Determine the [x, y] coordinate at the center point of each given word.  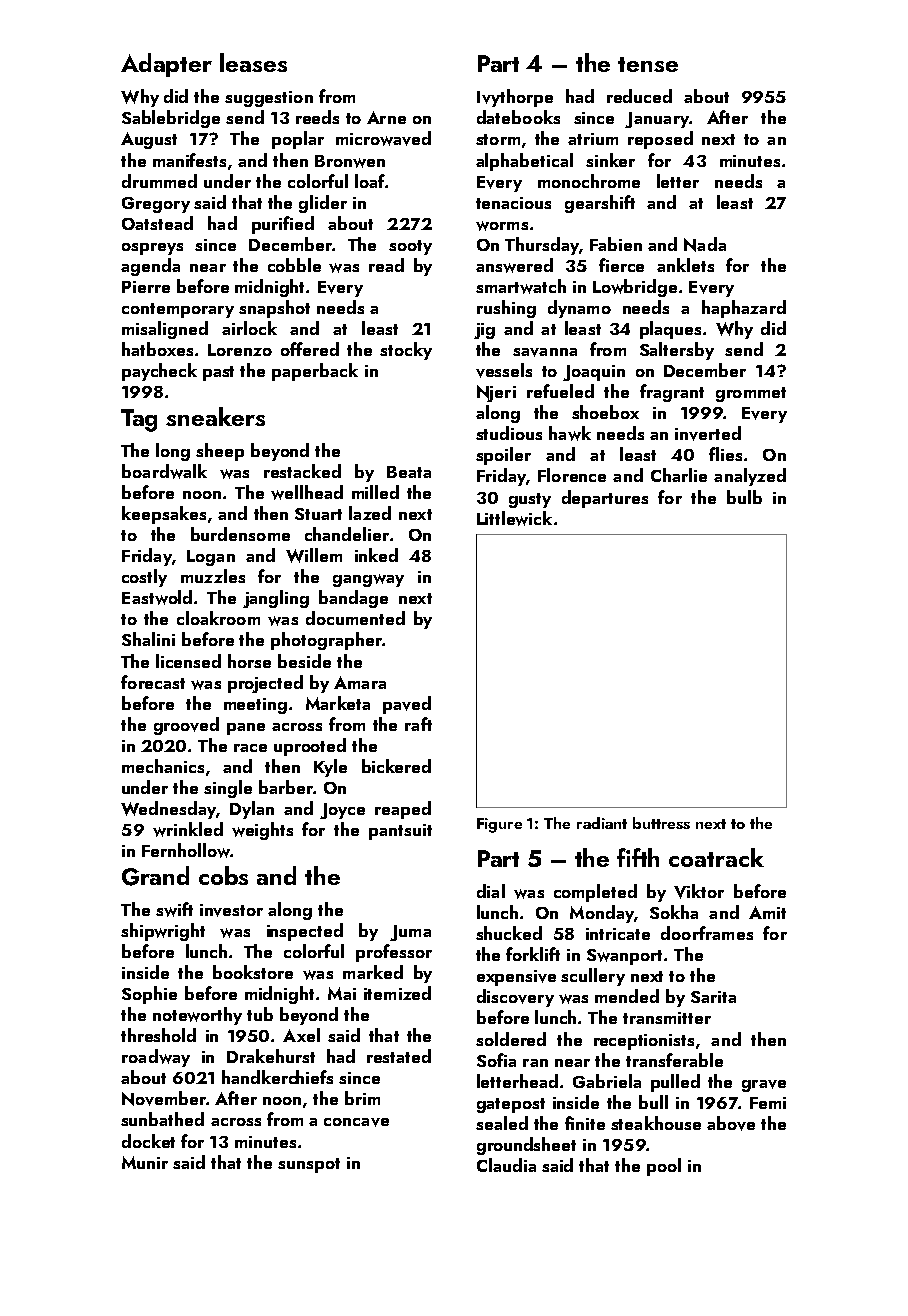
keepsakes [164, 515]
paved [407, 705]
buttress [661, 823]
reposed [660, 140]
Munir [145, 1162]
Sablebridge [171, 119]
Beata [409, 472]
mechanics [163, 766]
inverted [708, 433]
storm [498, 139]
